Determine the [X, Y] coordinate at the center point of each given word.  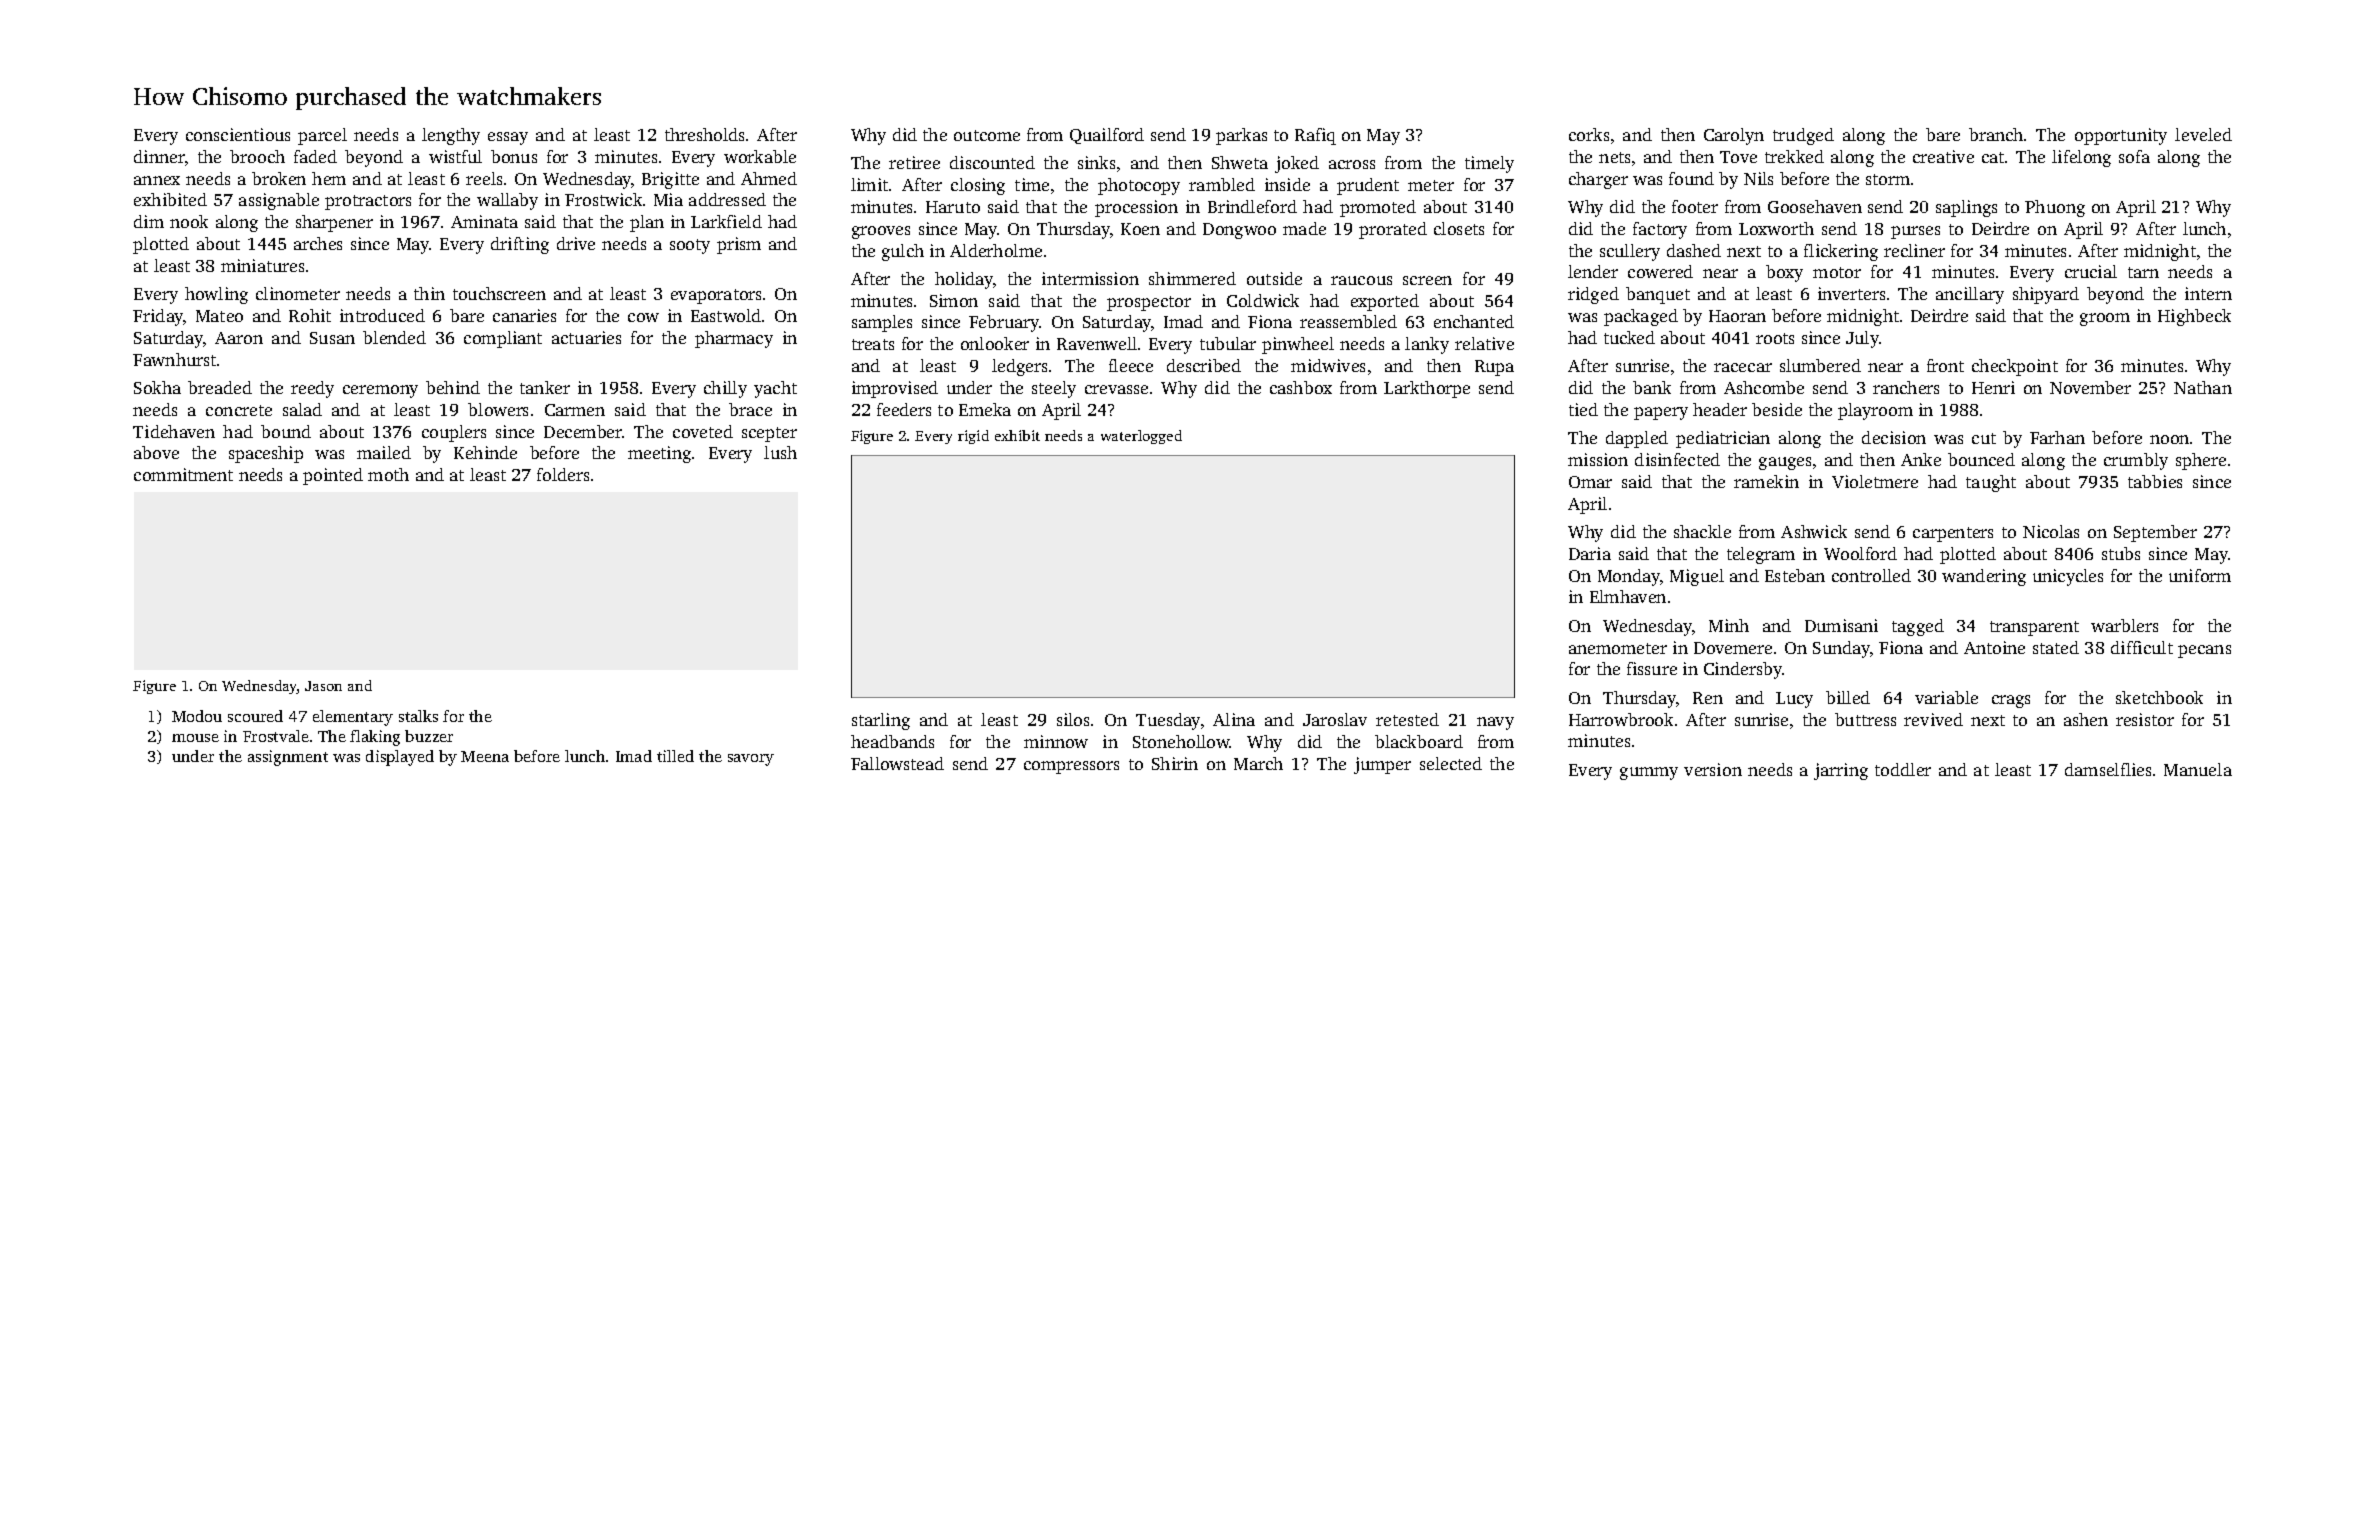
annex [157, 180]
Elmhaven [1628, 596]
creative [1943, 156]
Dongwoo [1239, 231]
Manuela [2198, 769]
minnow [1056, 741]
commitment [183, 474]
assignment [288, 758]
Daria [1590, 553]
